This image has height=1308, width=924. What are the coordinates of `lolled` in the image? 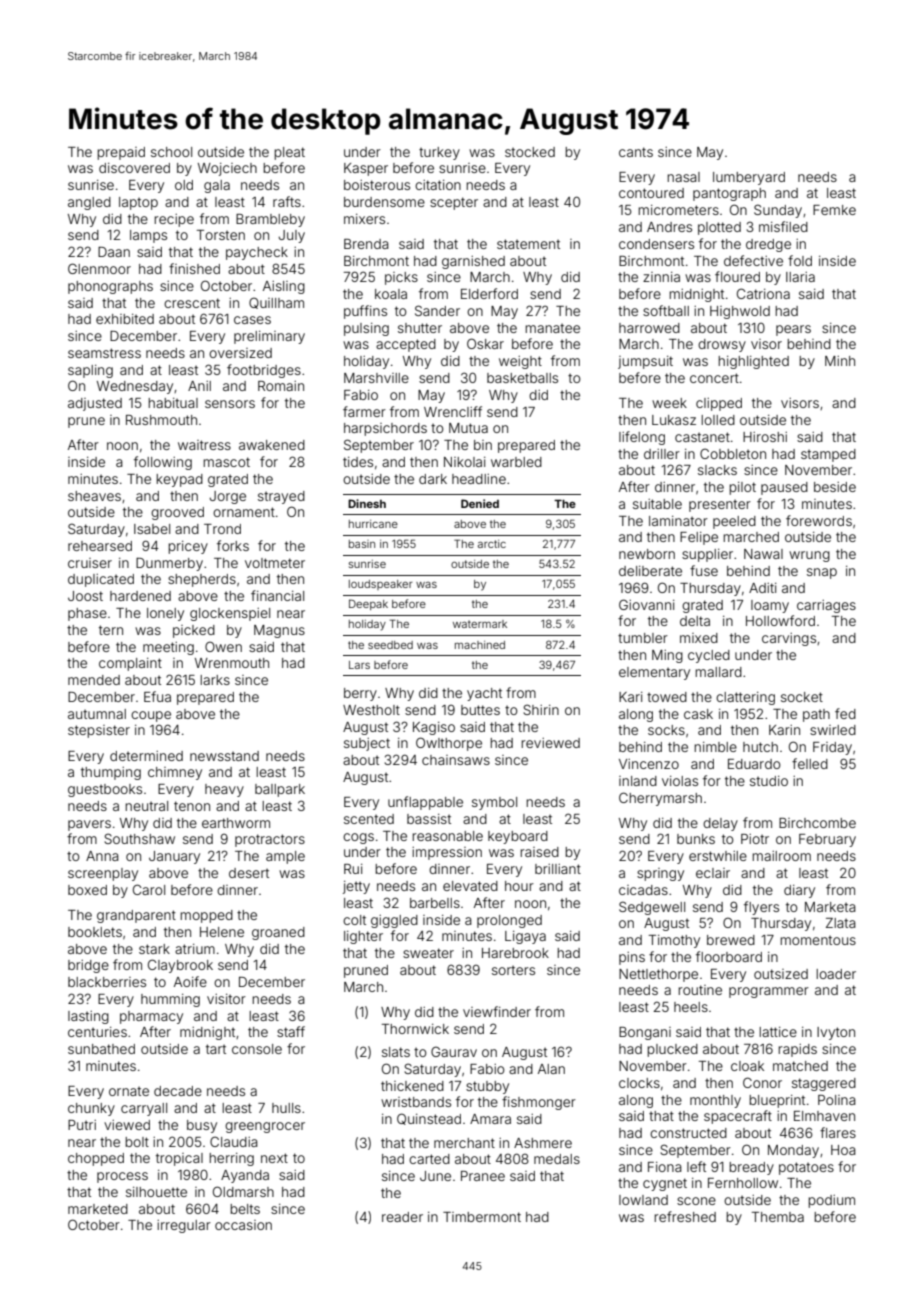 It's located at (718, 420).
